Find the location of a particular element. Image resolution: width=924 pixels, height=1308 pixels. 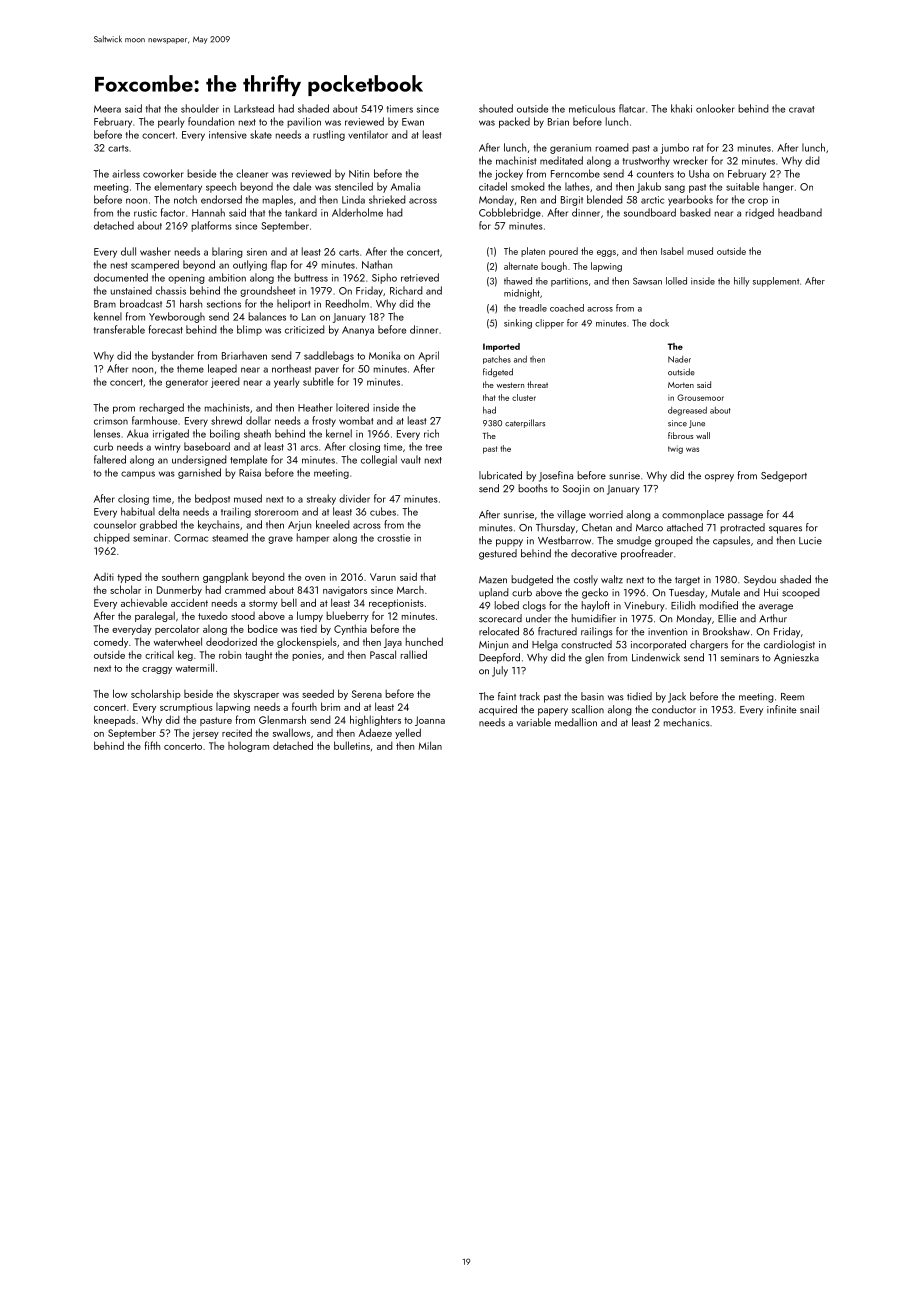

Sedgeport is located at coordinates (784, 476).
